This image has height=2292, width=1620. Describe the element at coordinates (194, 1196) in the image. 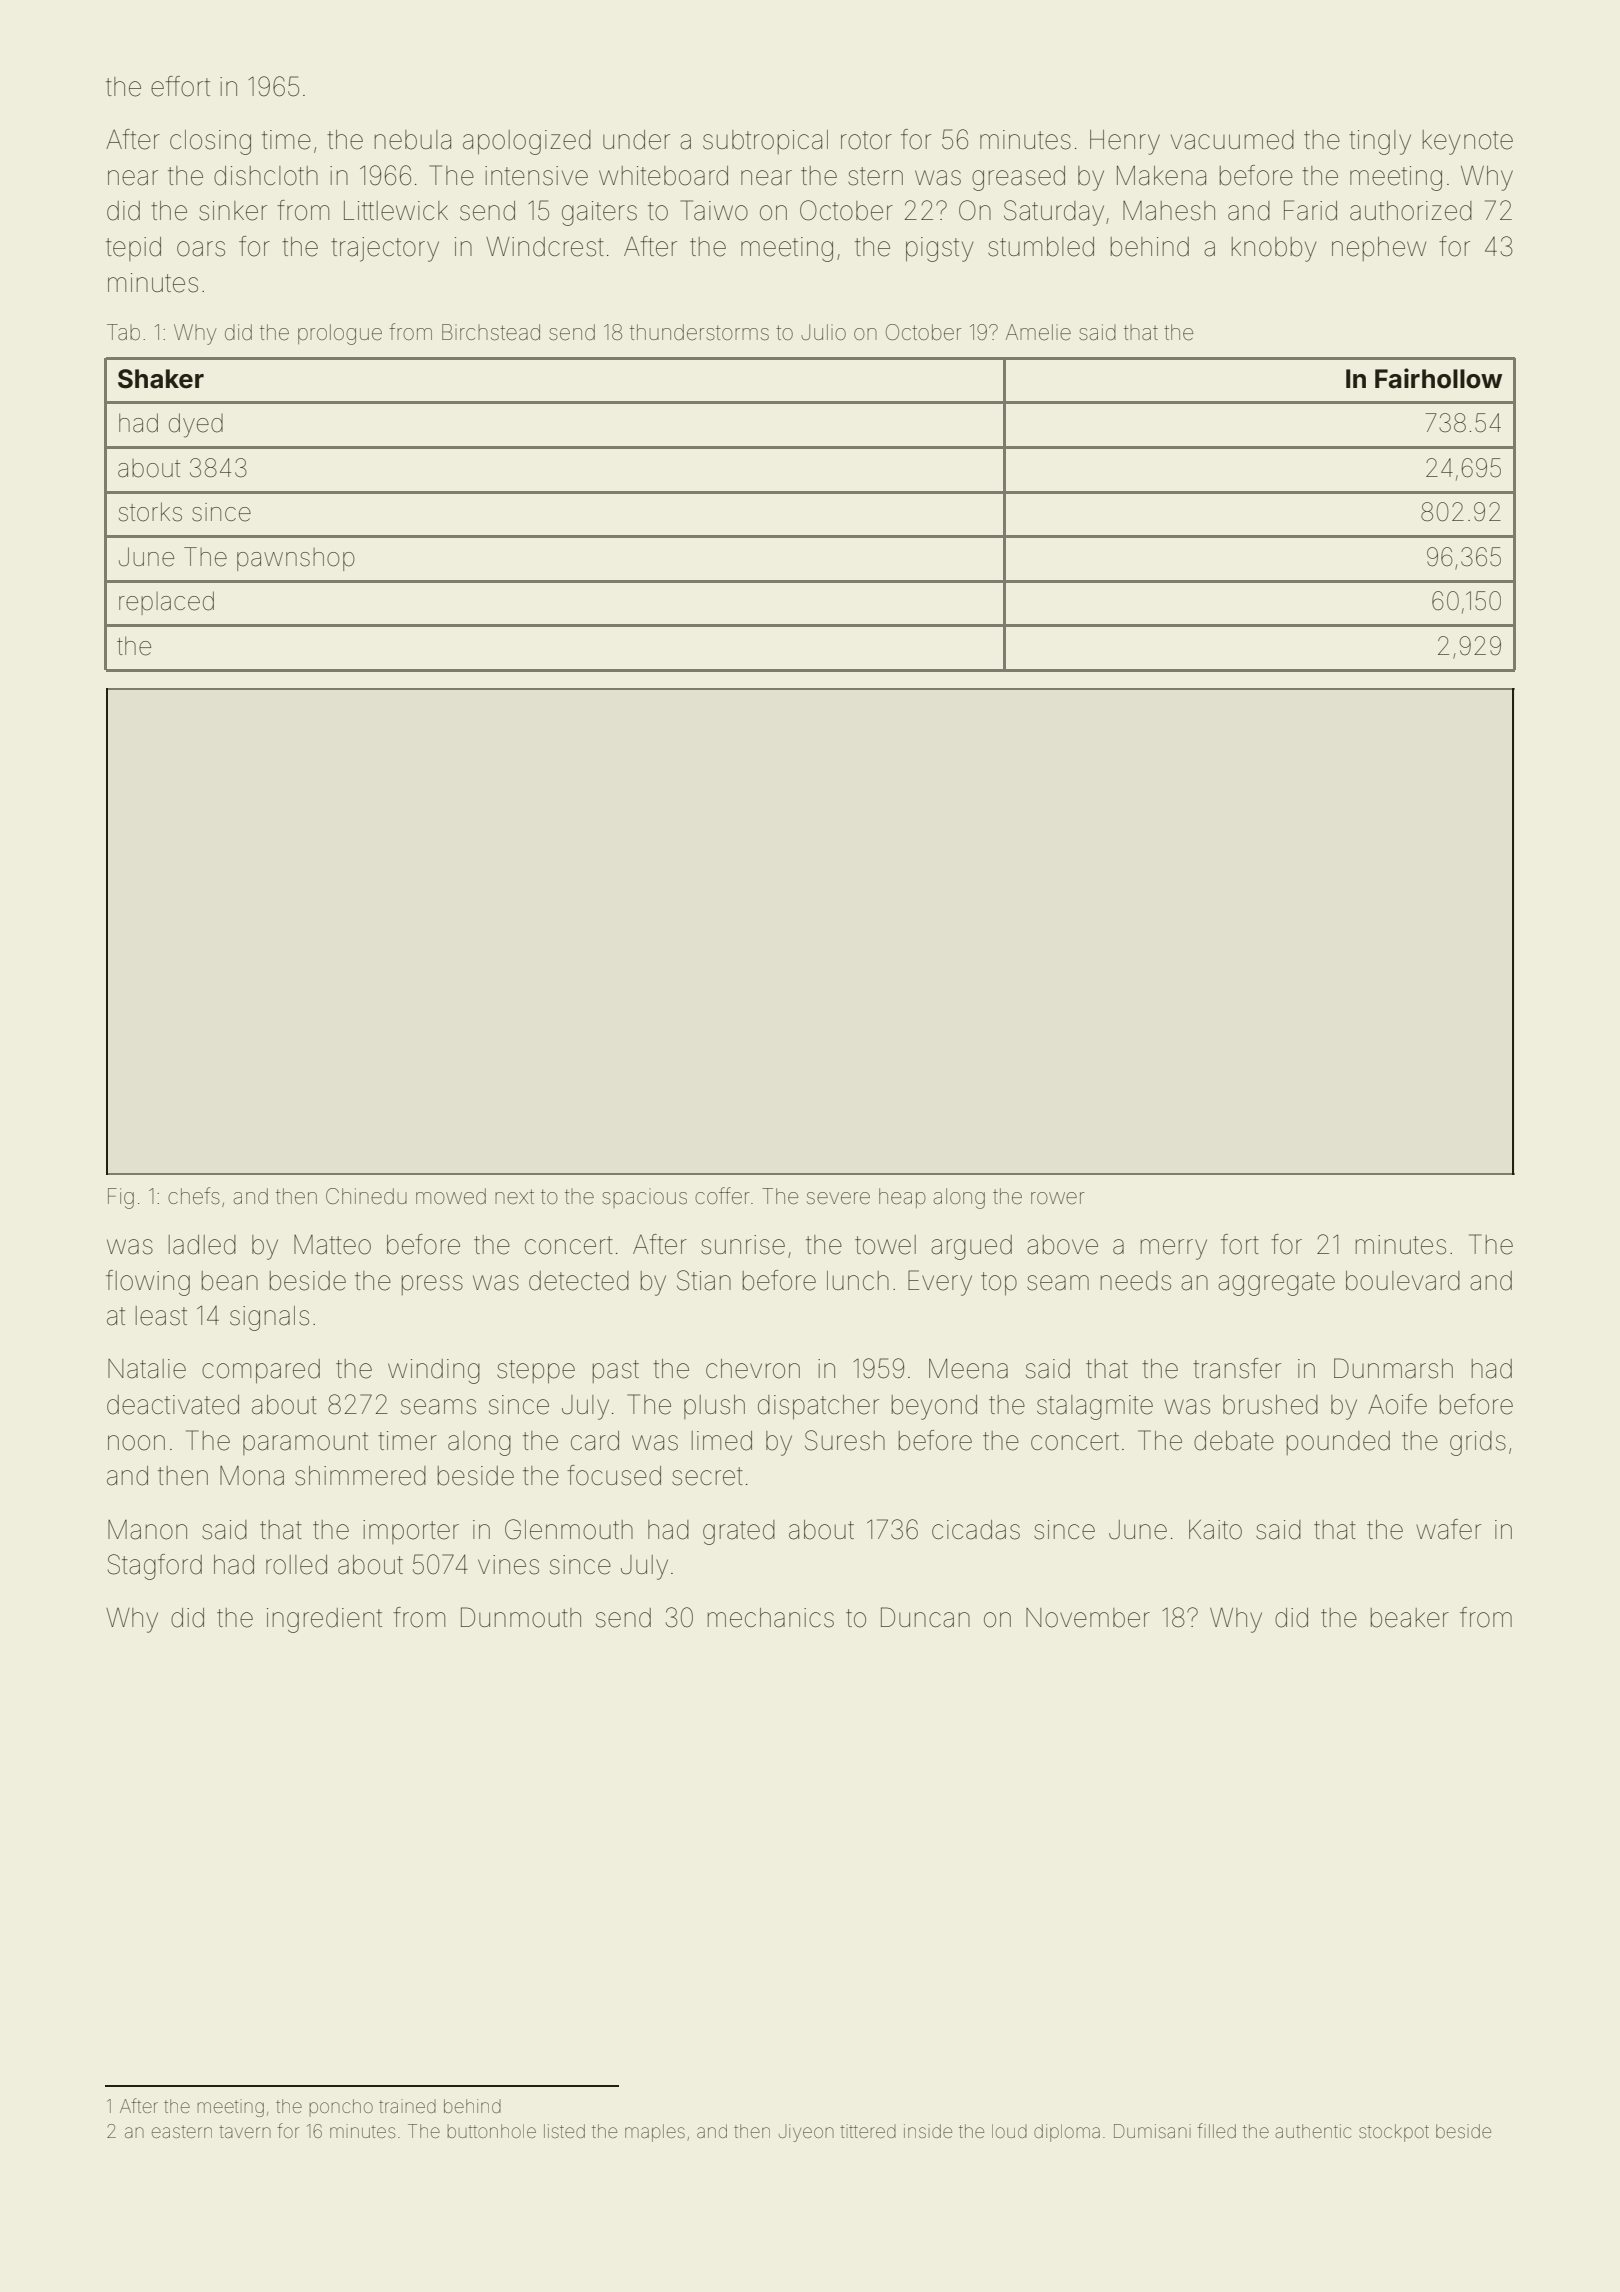

I see `chefs` at that location.
